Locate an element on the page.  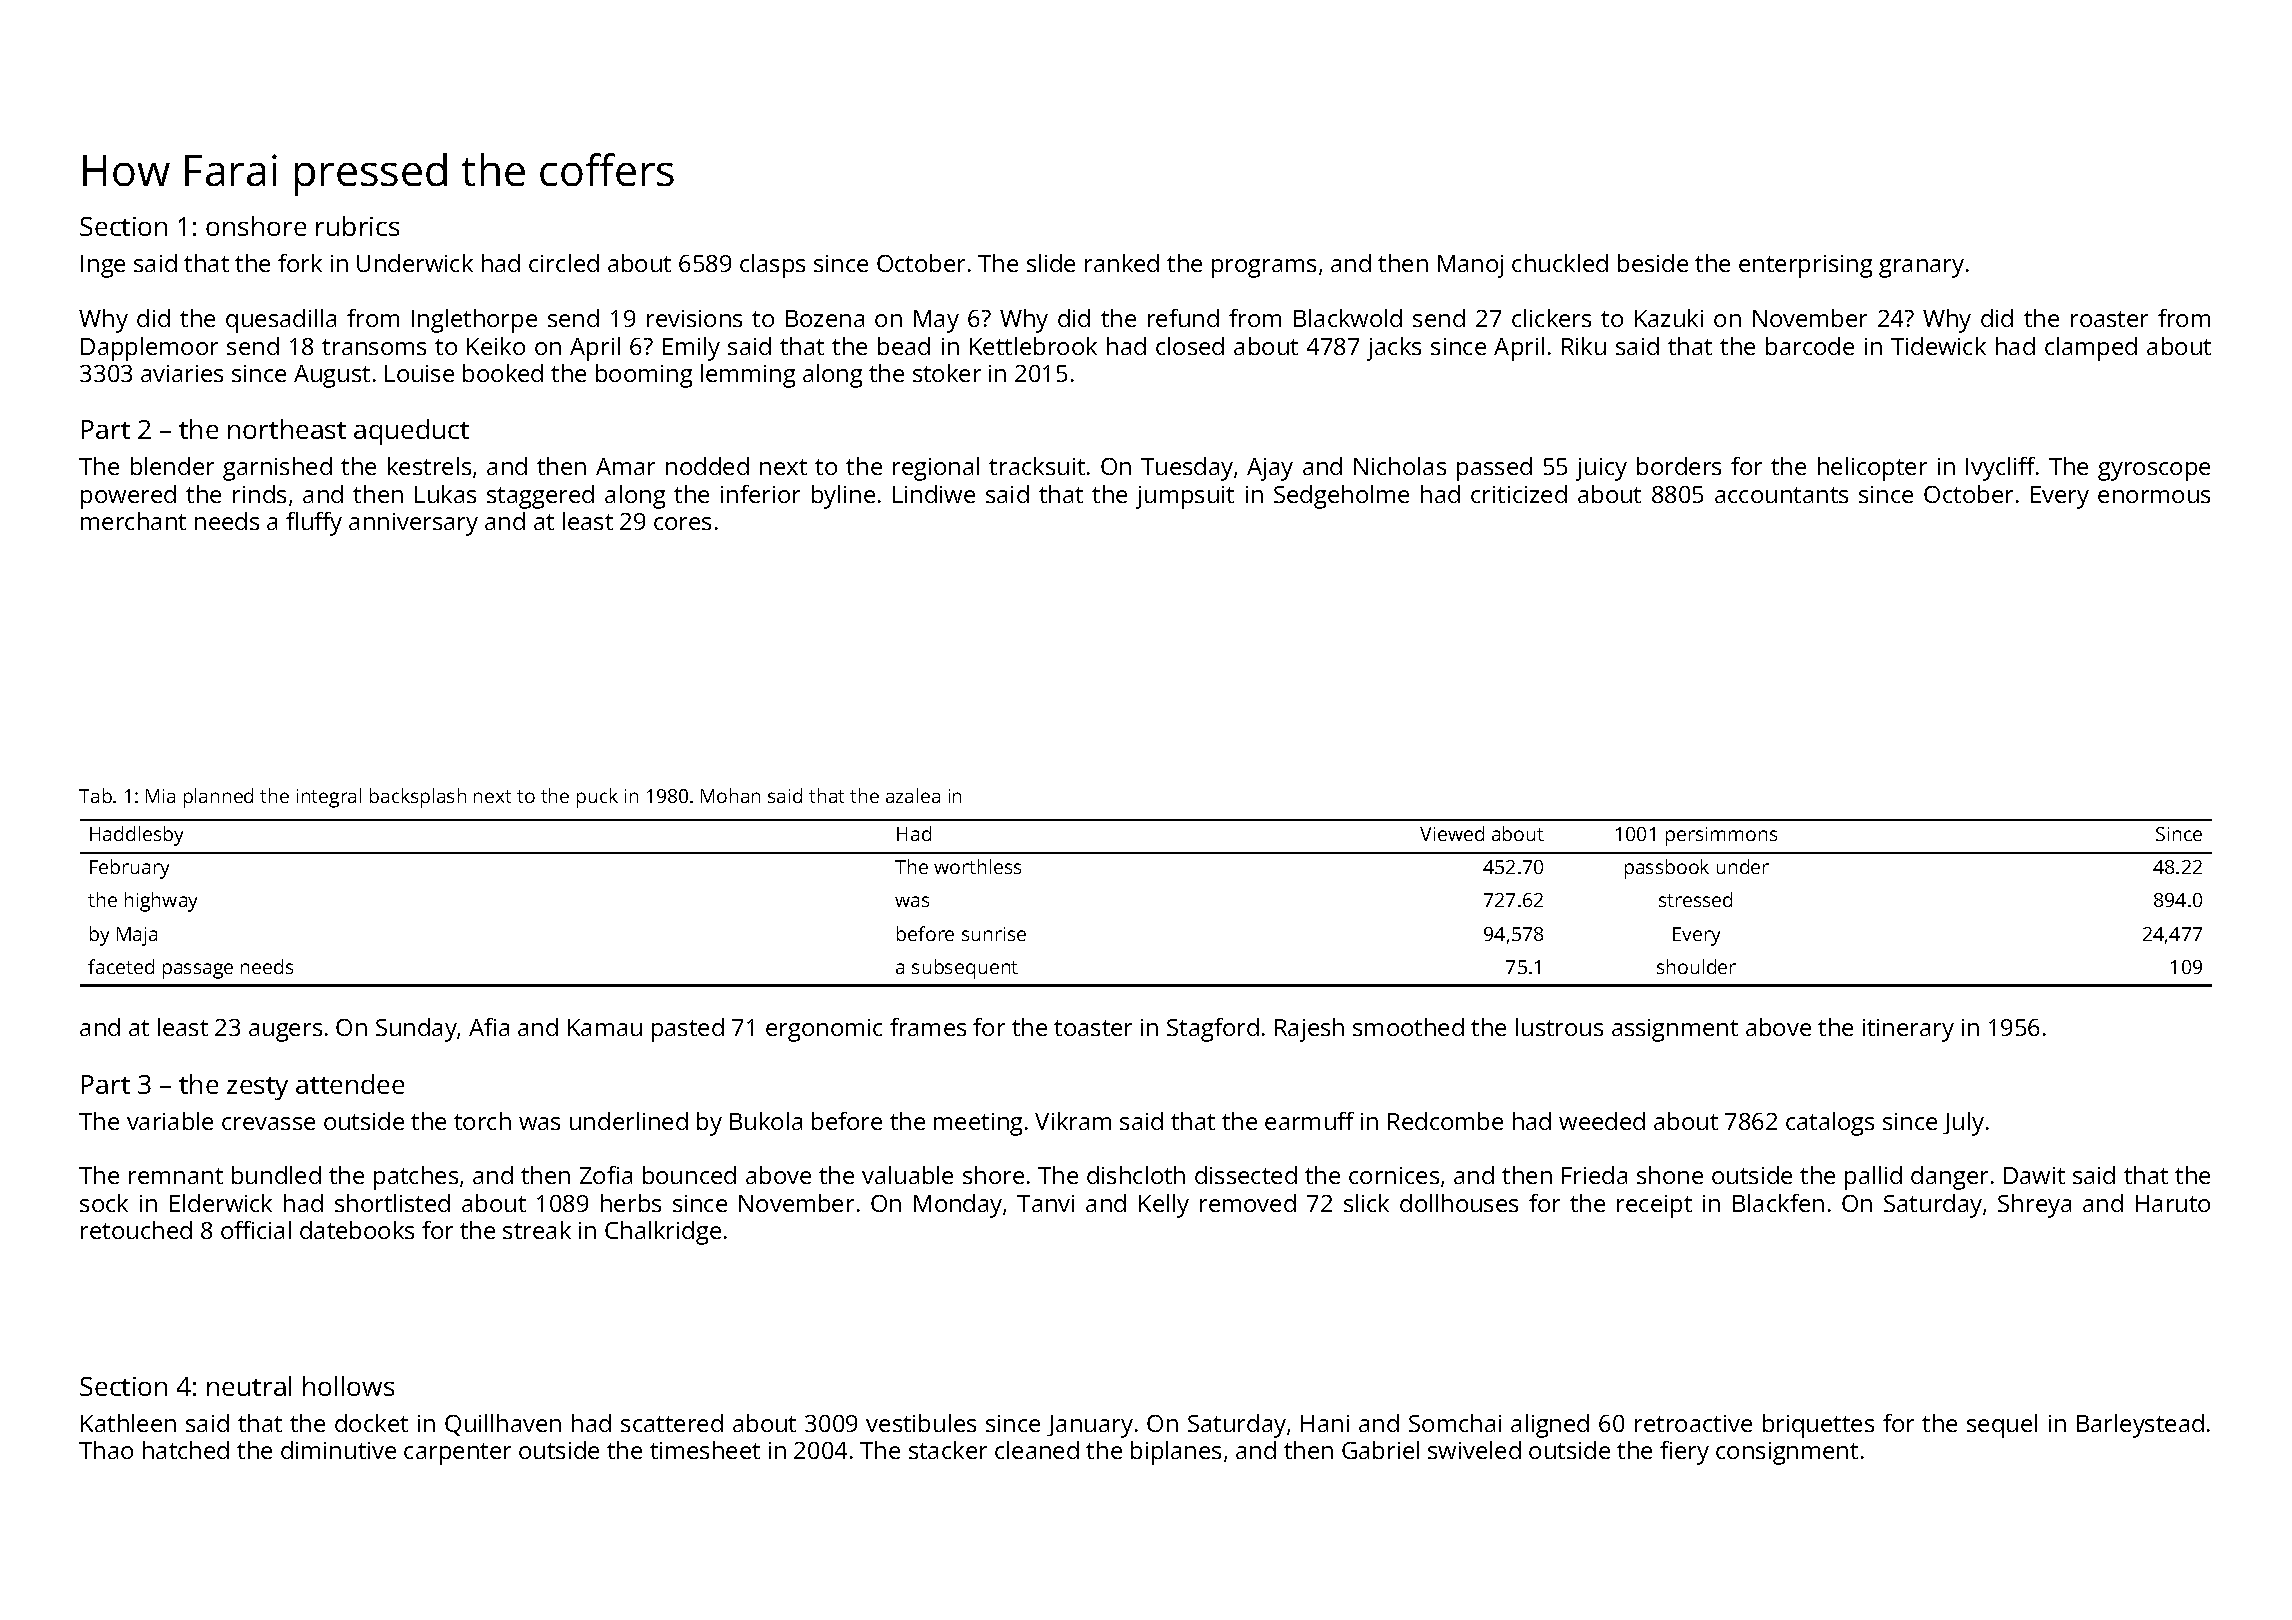
jumpsuit is located at coordinates (1185, 497).
